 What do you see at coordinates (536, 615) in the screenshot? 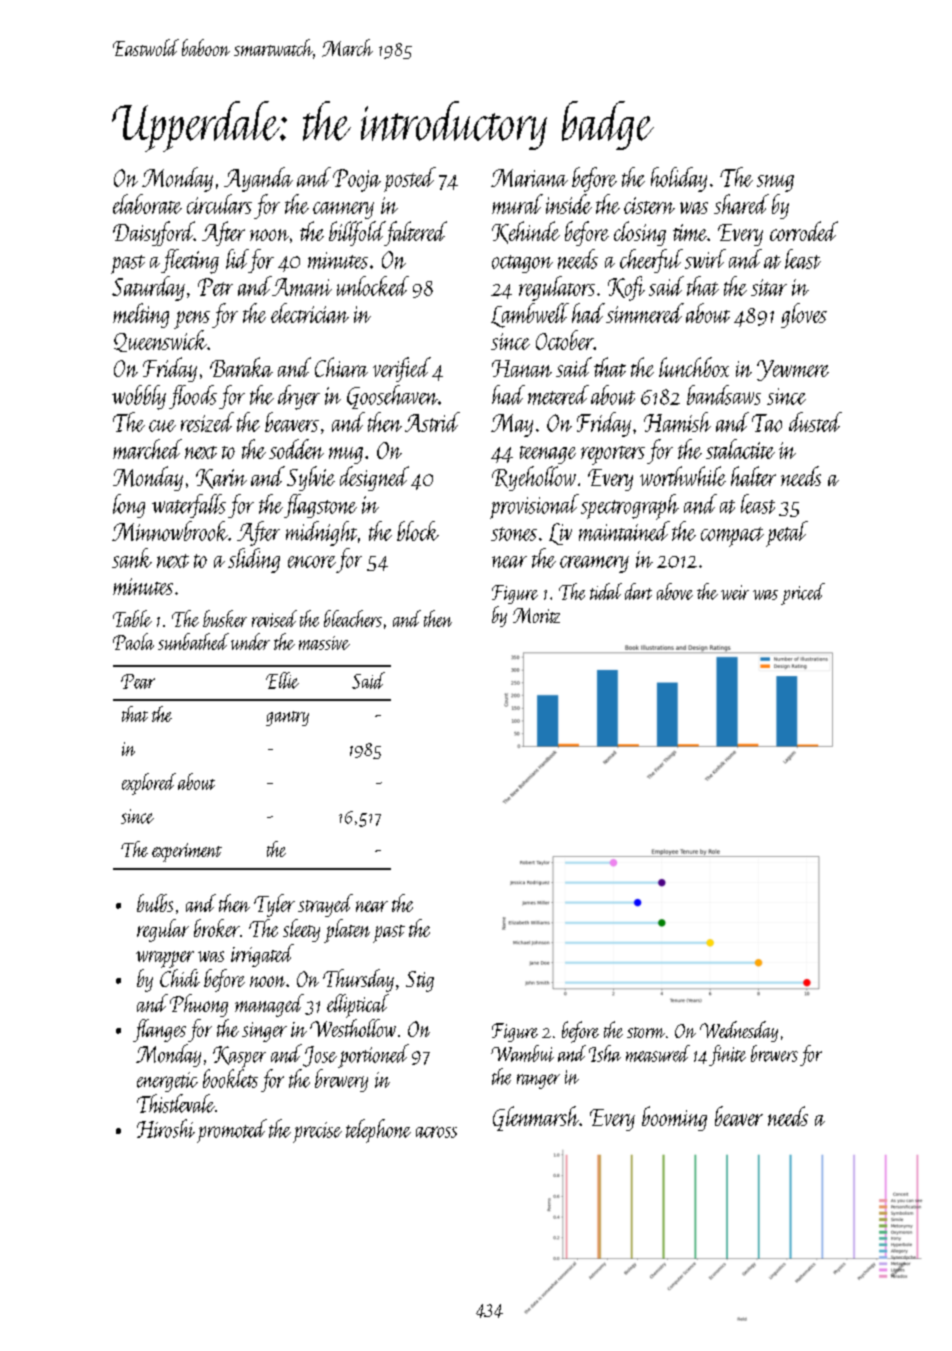
I see `Moritz` at bounding box center [536, 615].
